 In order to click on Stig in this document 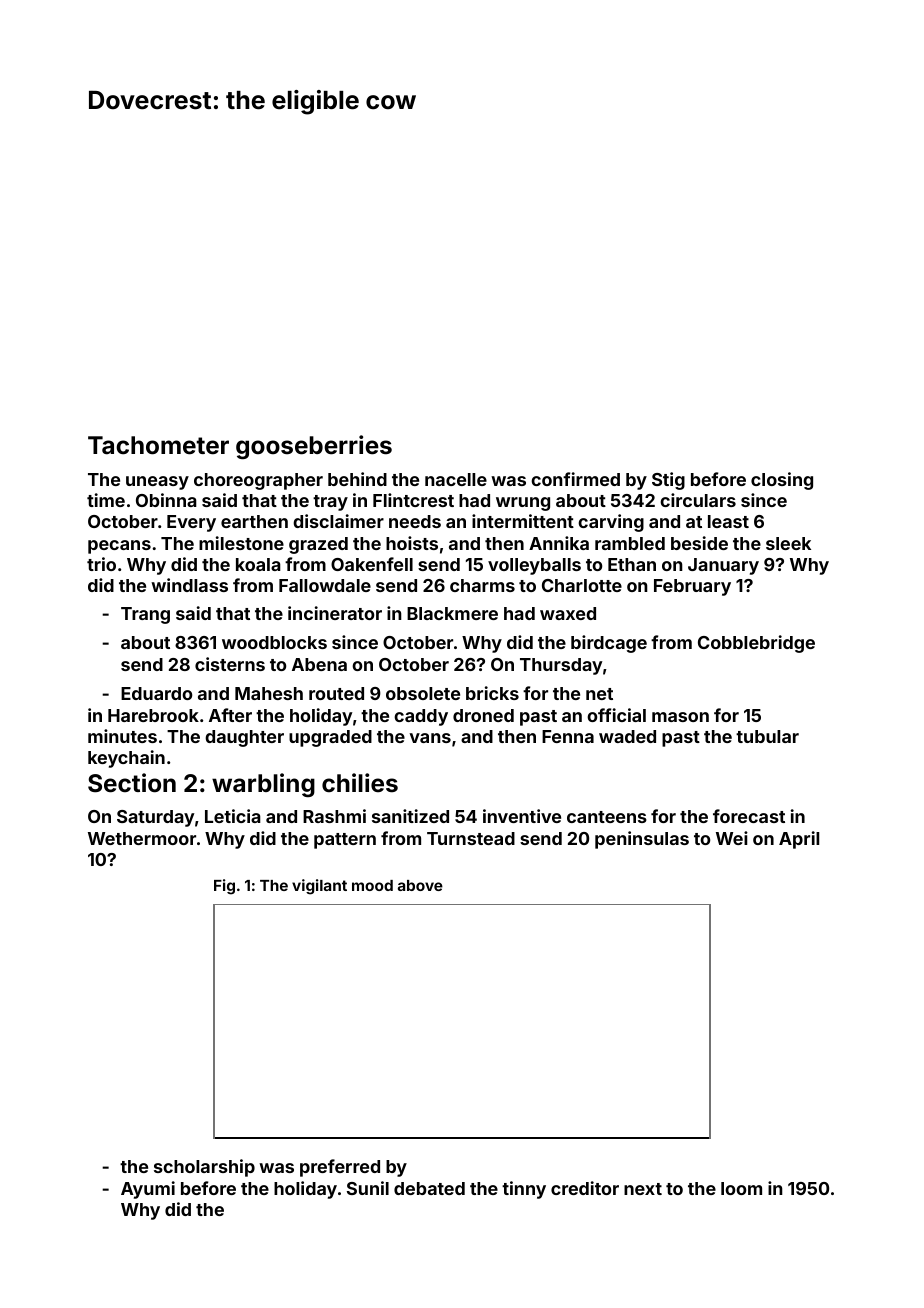, I will do `click(668, 481)`.
